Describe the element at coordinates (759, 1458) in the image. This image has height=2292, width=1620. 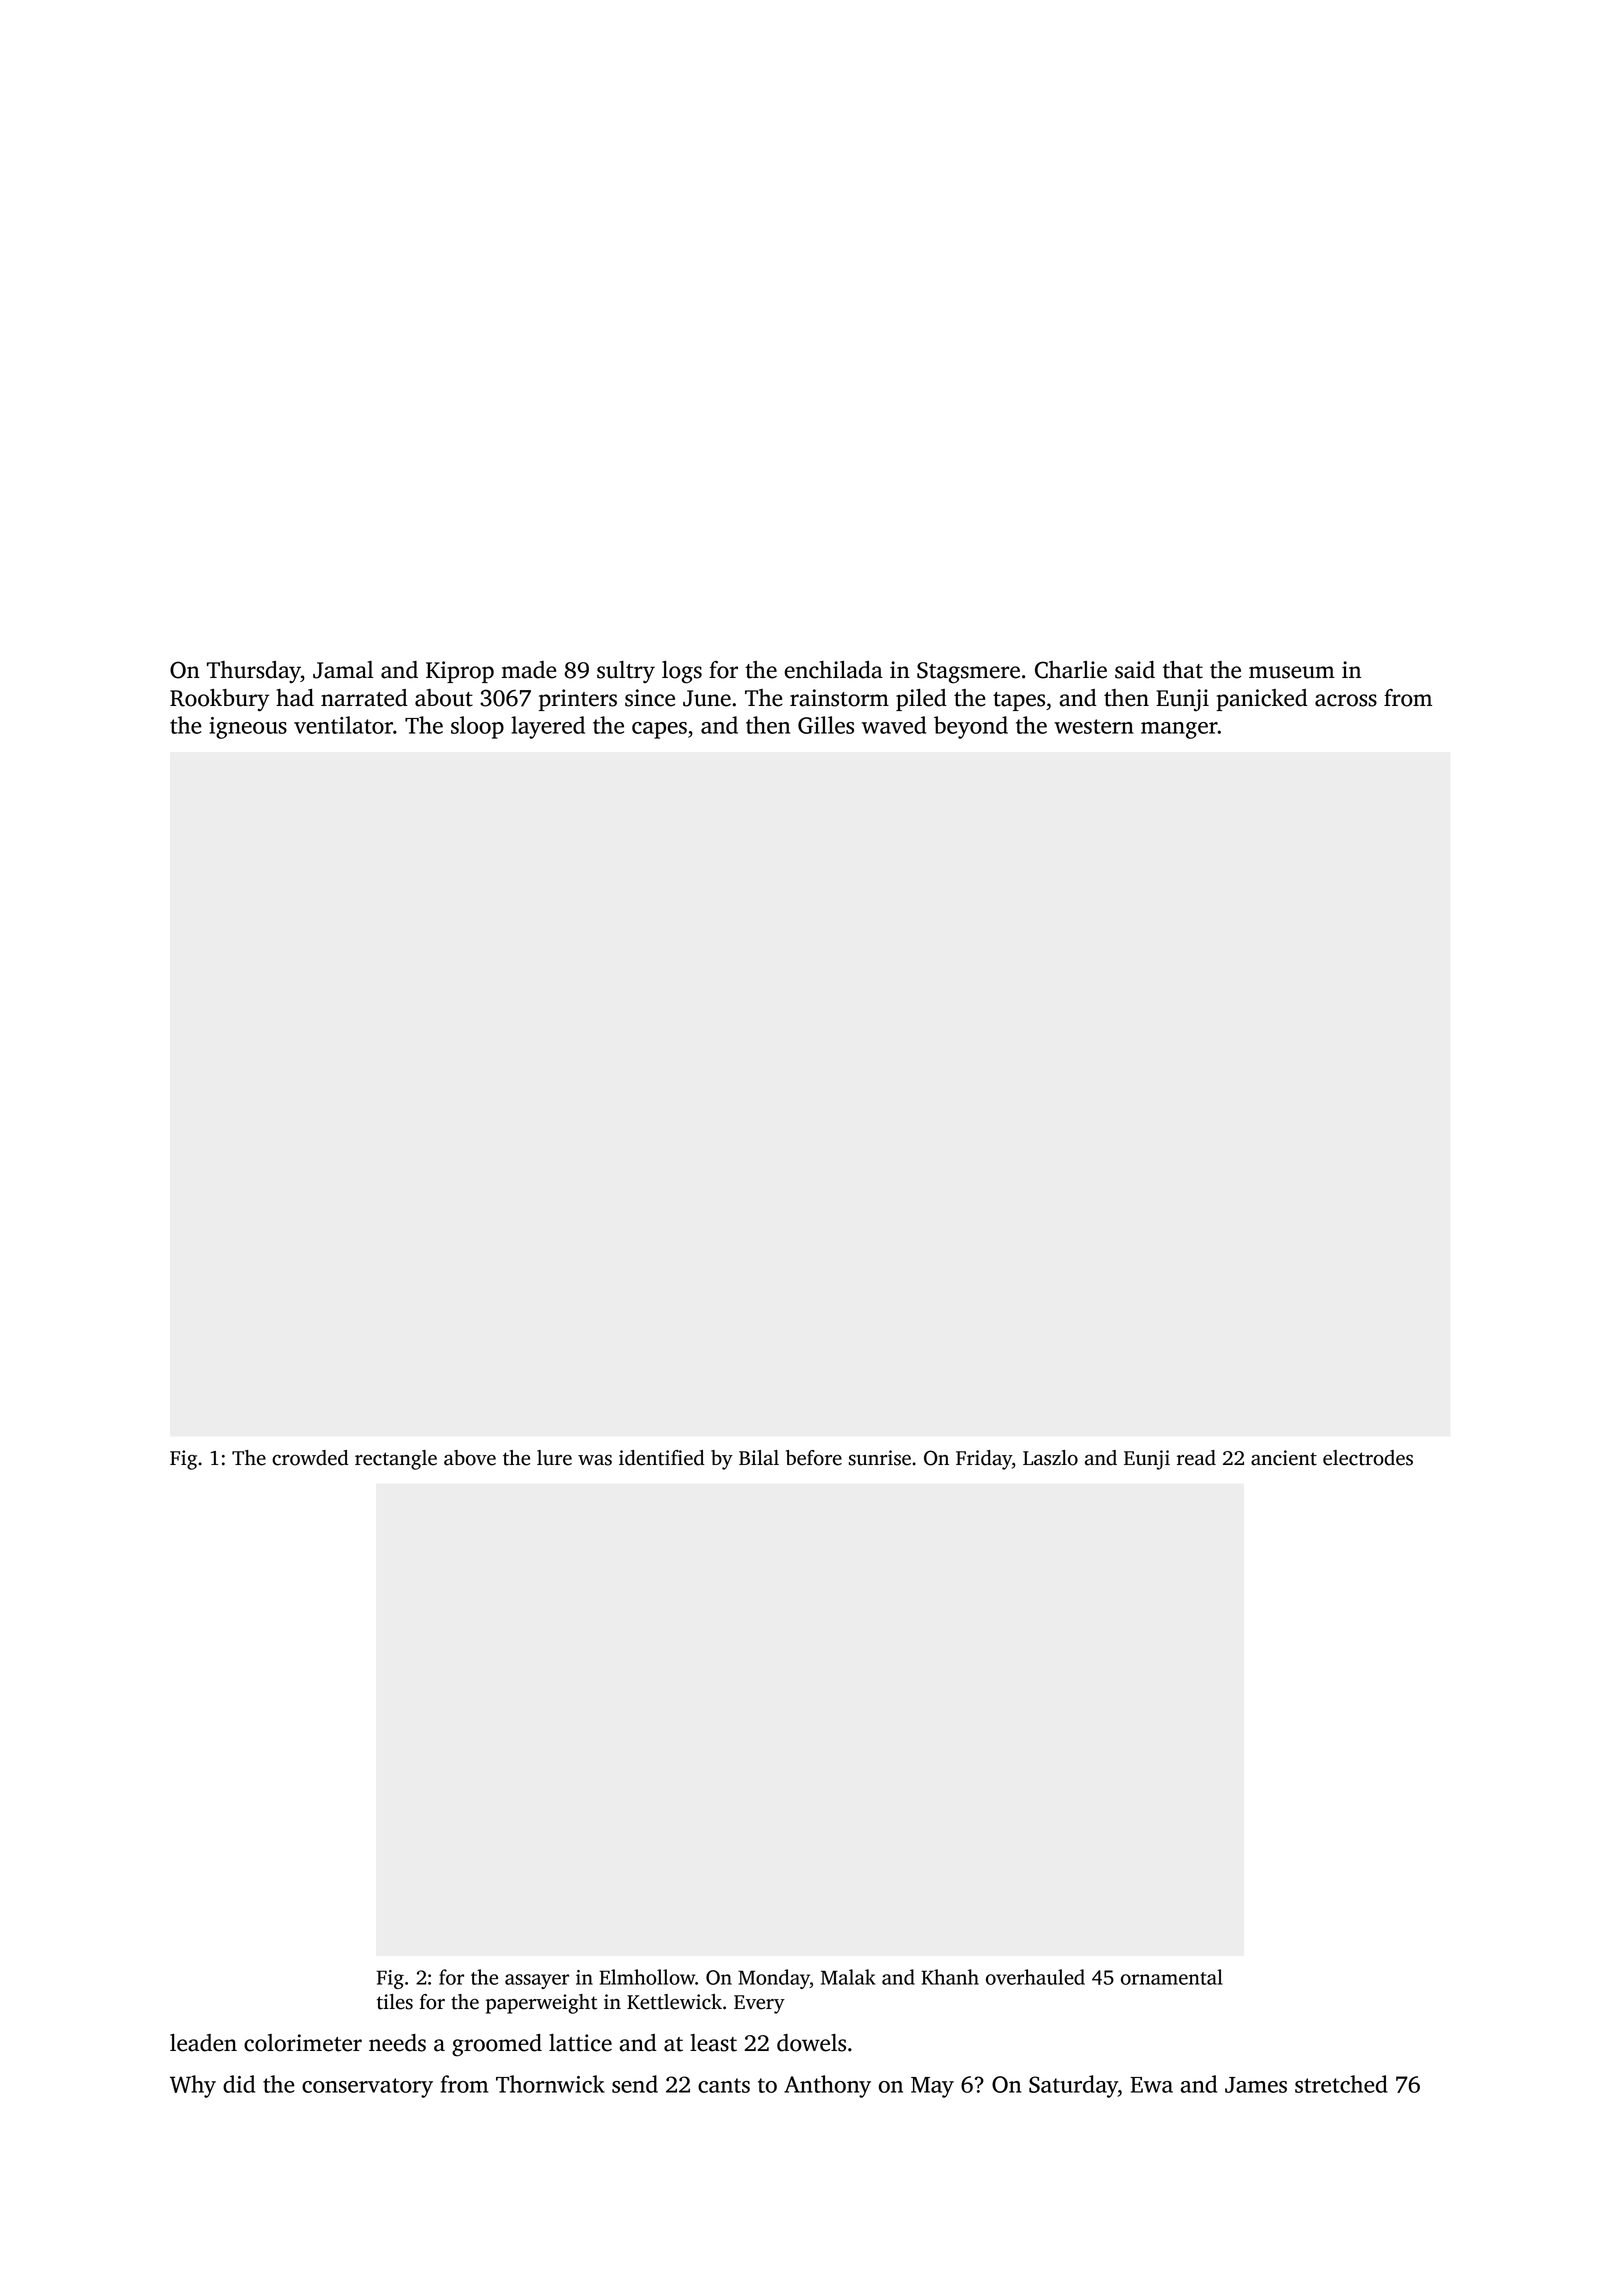
I see `Bilal` at that location.
